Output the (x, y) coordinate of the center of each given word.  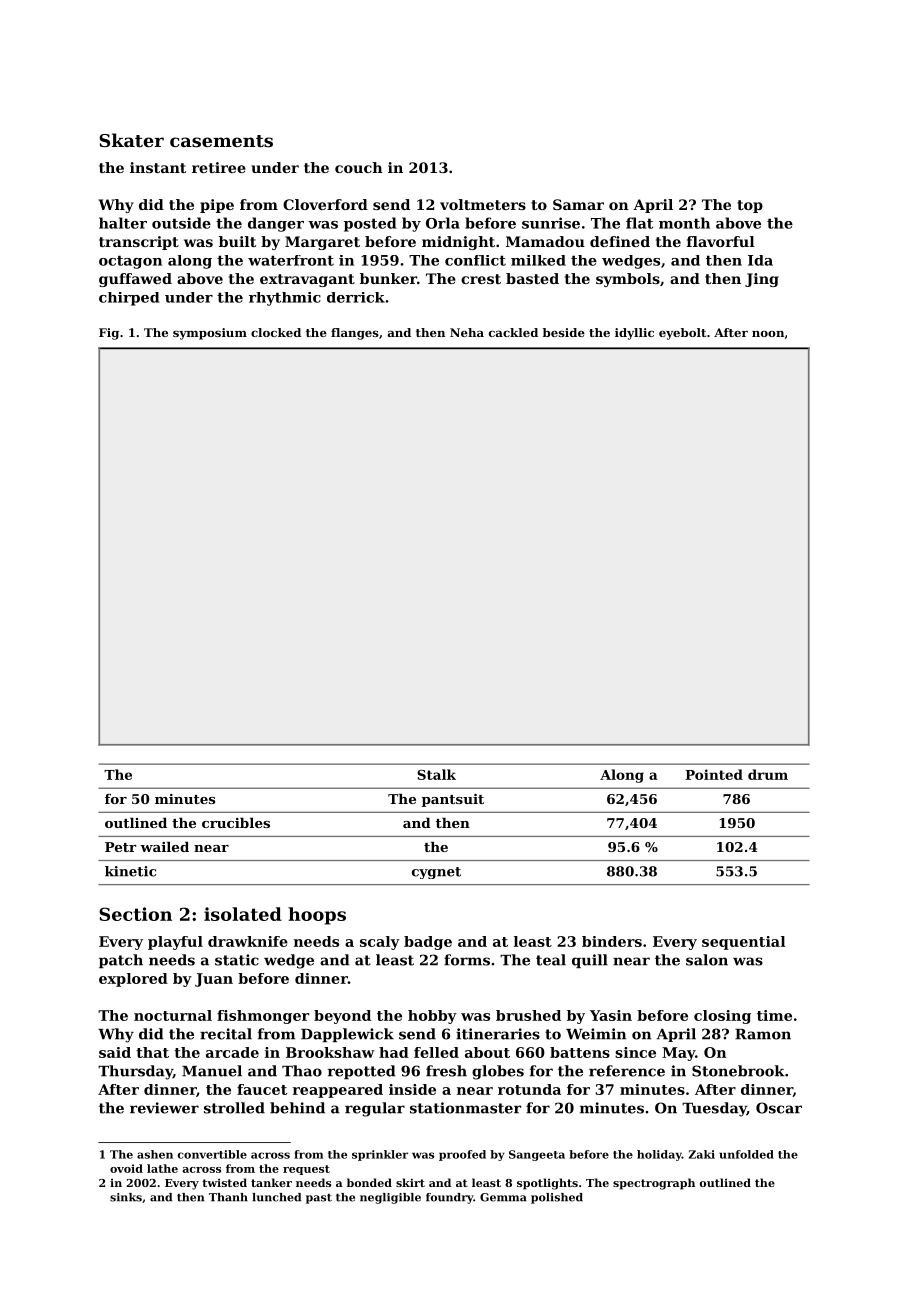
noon (768, 334)
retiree (219, 167)
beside (564, 332)
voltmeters (483, 204)
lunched (276, 1197)
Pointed (714, 774)
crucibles (236, 822)
